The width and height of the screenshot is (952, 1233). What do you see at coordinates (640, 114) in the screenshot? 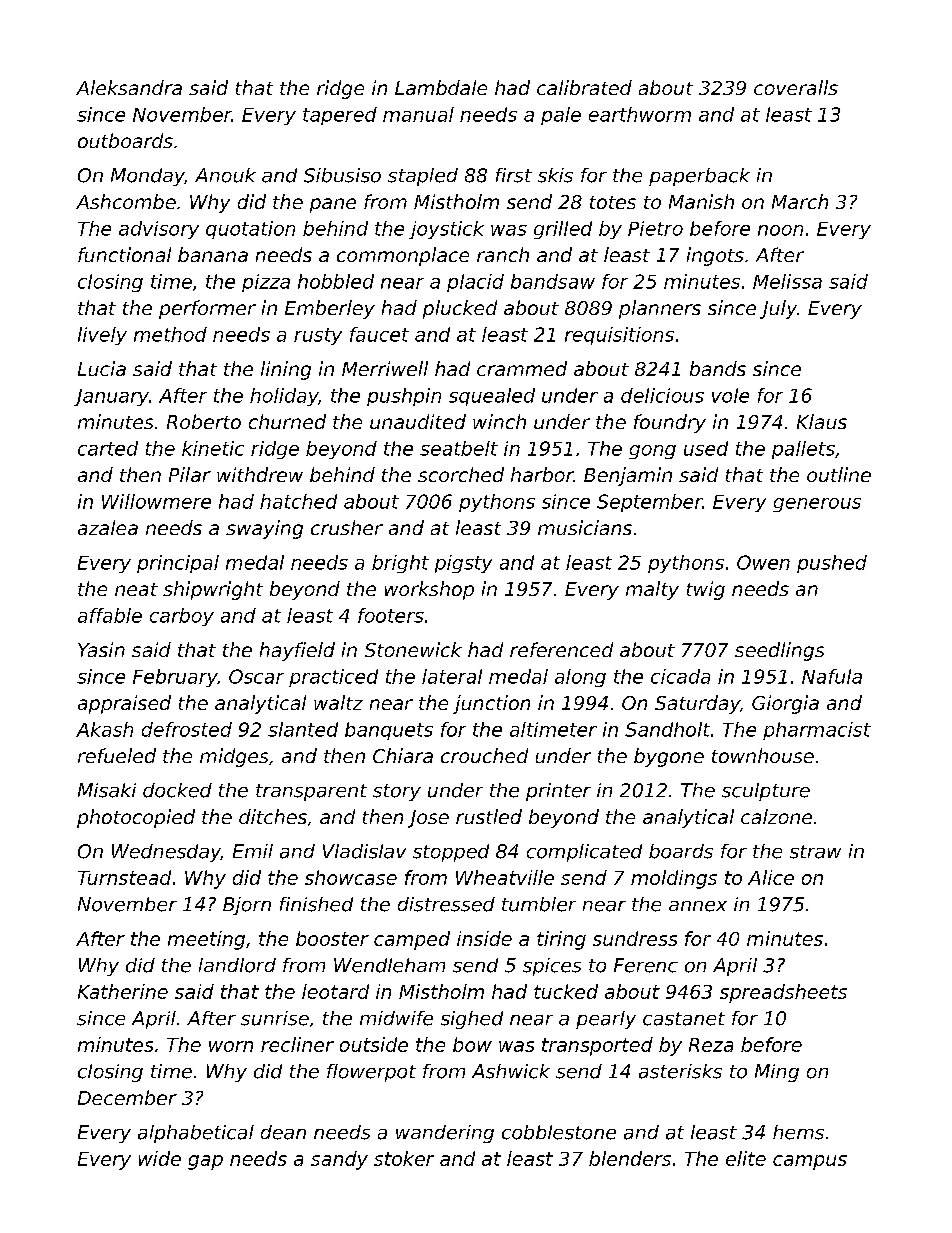
I see `earthworm` at bounding box center [640, 114].
